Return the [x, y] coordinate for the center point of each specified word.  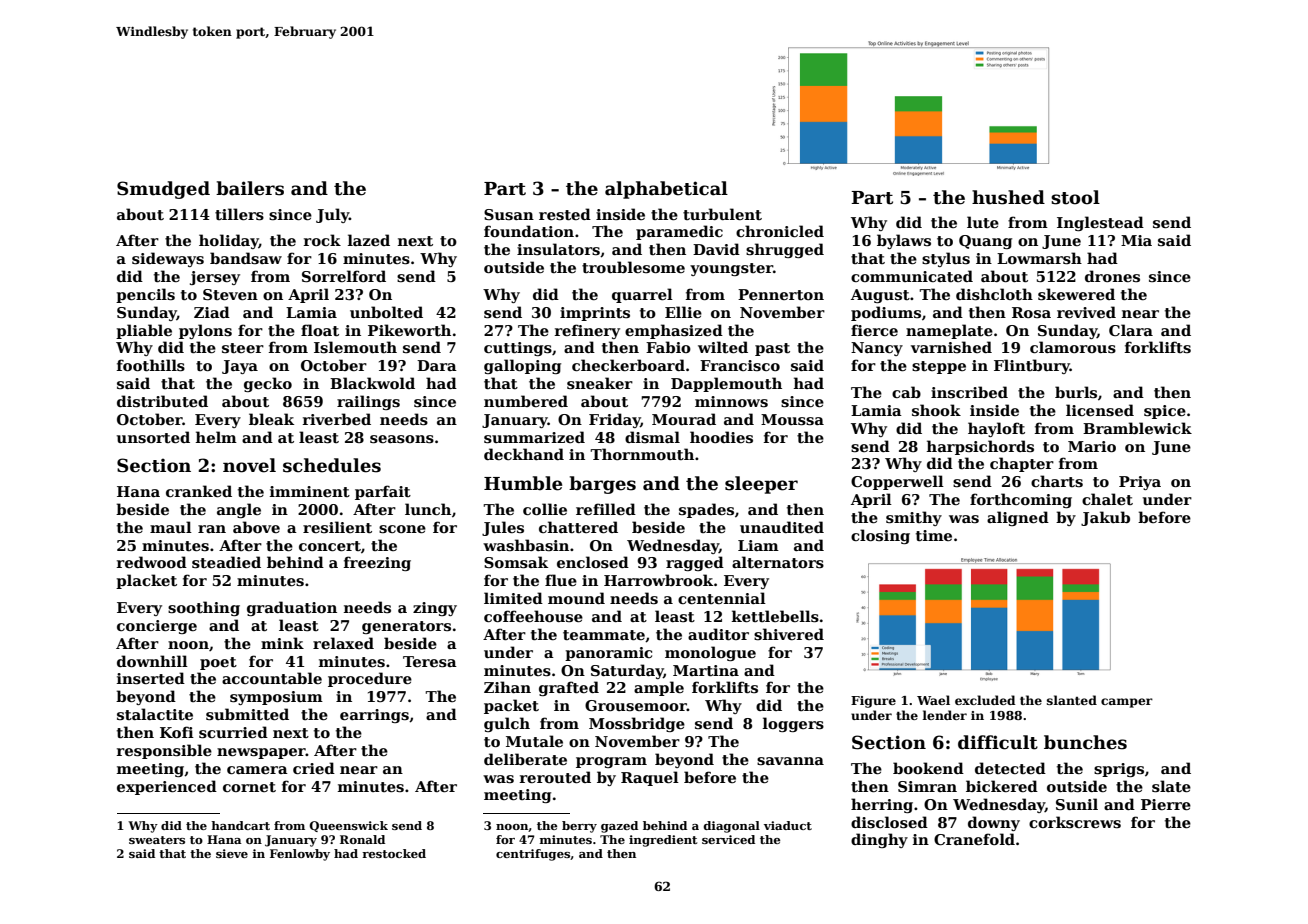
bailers [250, 188]
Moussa [792, 420]
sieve [232, 853]
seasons [402, 439]
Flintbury [1032, 366]
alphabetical [666, 190]
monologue [710, 653]
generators [406, 627]
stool [1075, 197]
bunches [1085, 742]
